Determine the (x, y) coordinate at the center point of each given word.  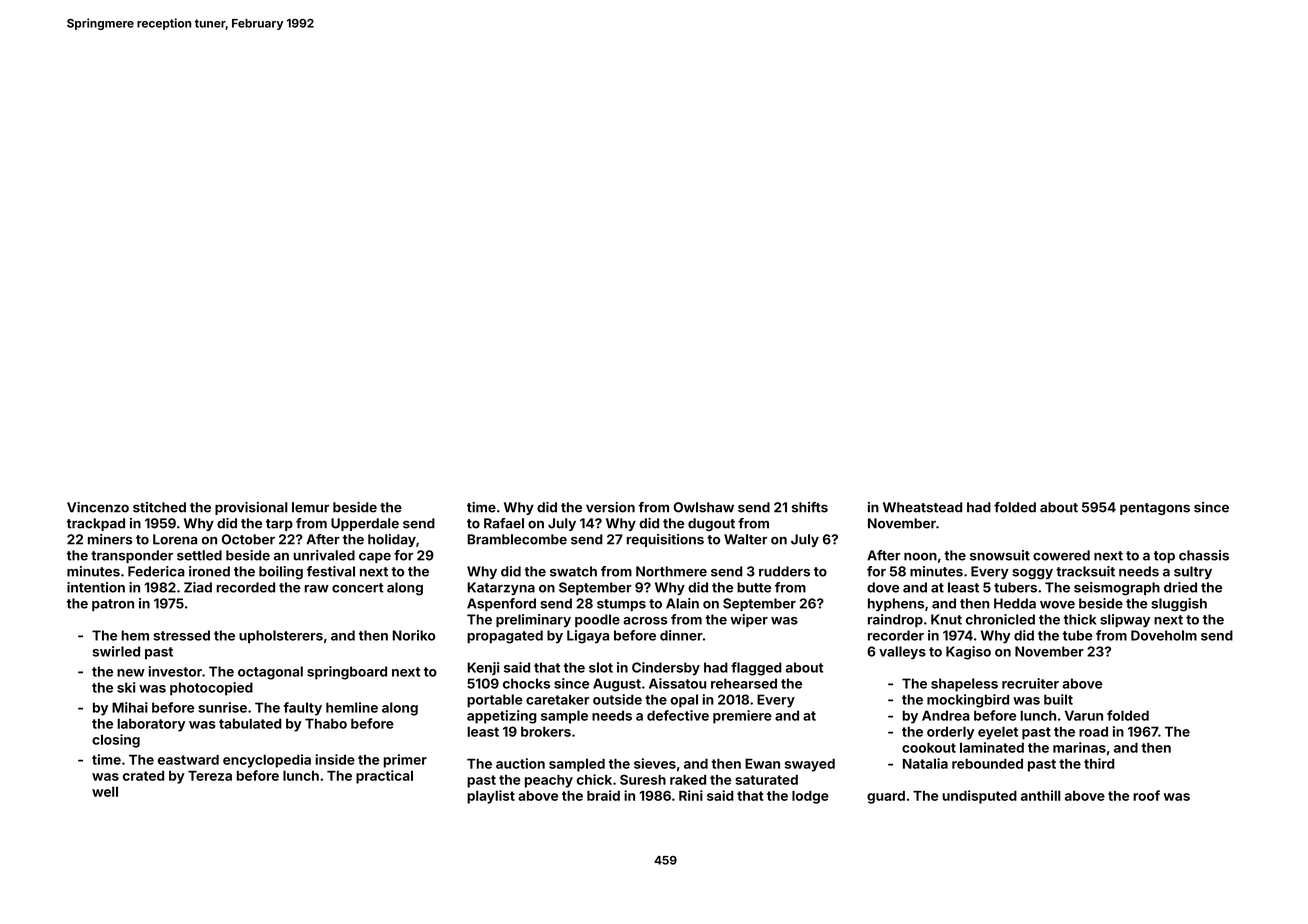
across (645, 621)
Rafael (504, 523)
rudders (784, 571)
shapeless (964, 685)
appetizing (502, 717)
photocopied (211, 689)
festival (331, 571)
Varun (1084, 715)
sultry (1193, 572)
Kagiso (968, 653)
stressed (182, 635)
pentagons (1155, 509)
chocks (526, 683)
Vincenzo (98, 507)
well (105, 791)
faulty (302, 709)
